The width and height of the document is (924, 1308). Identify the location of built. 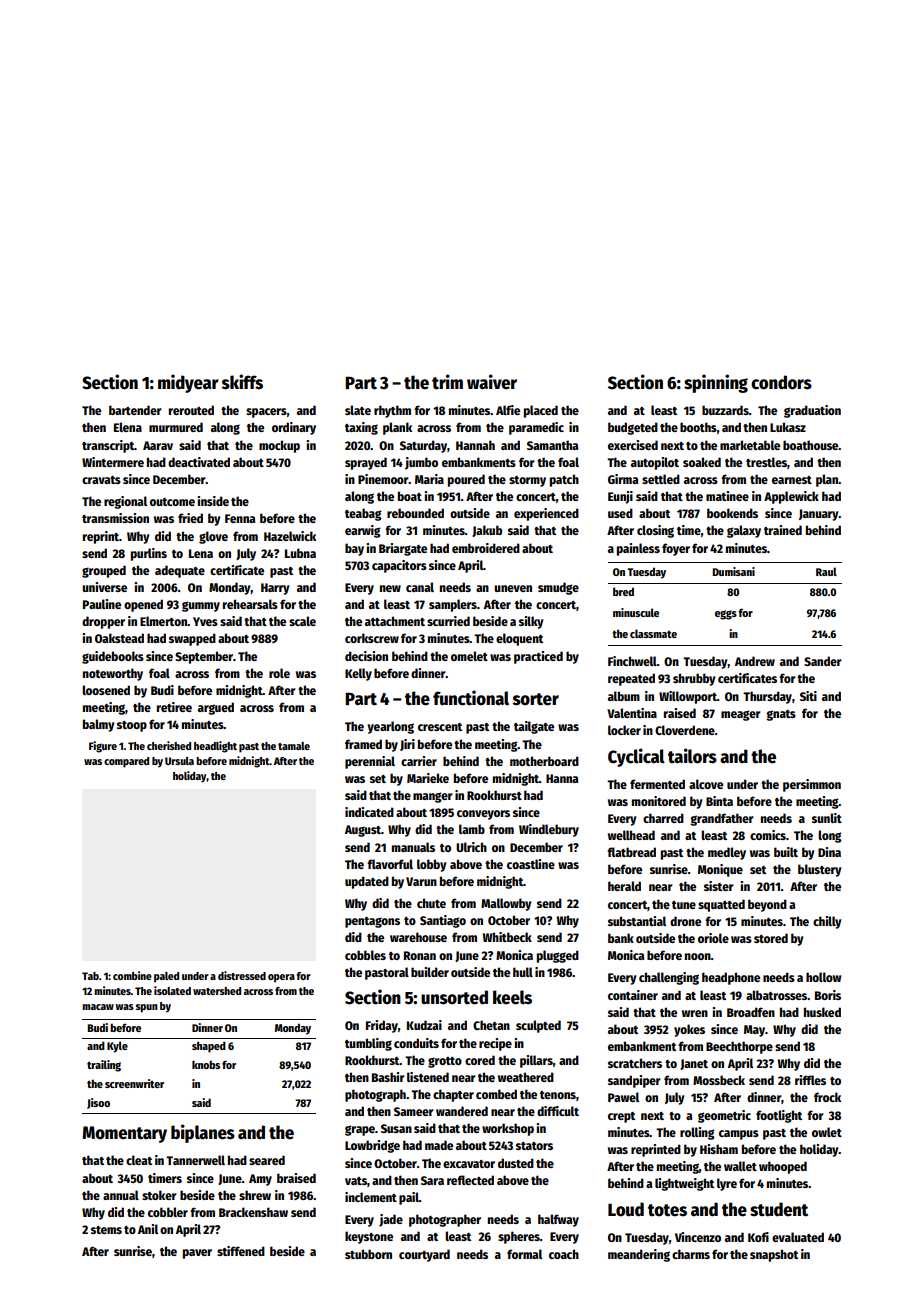
(786, 852).
